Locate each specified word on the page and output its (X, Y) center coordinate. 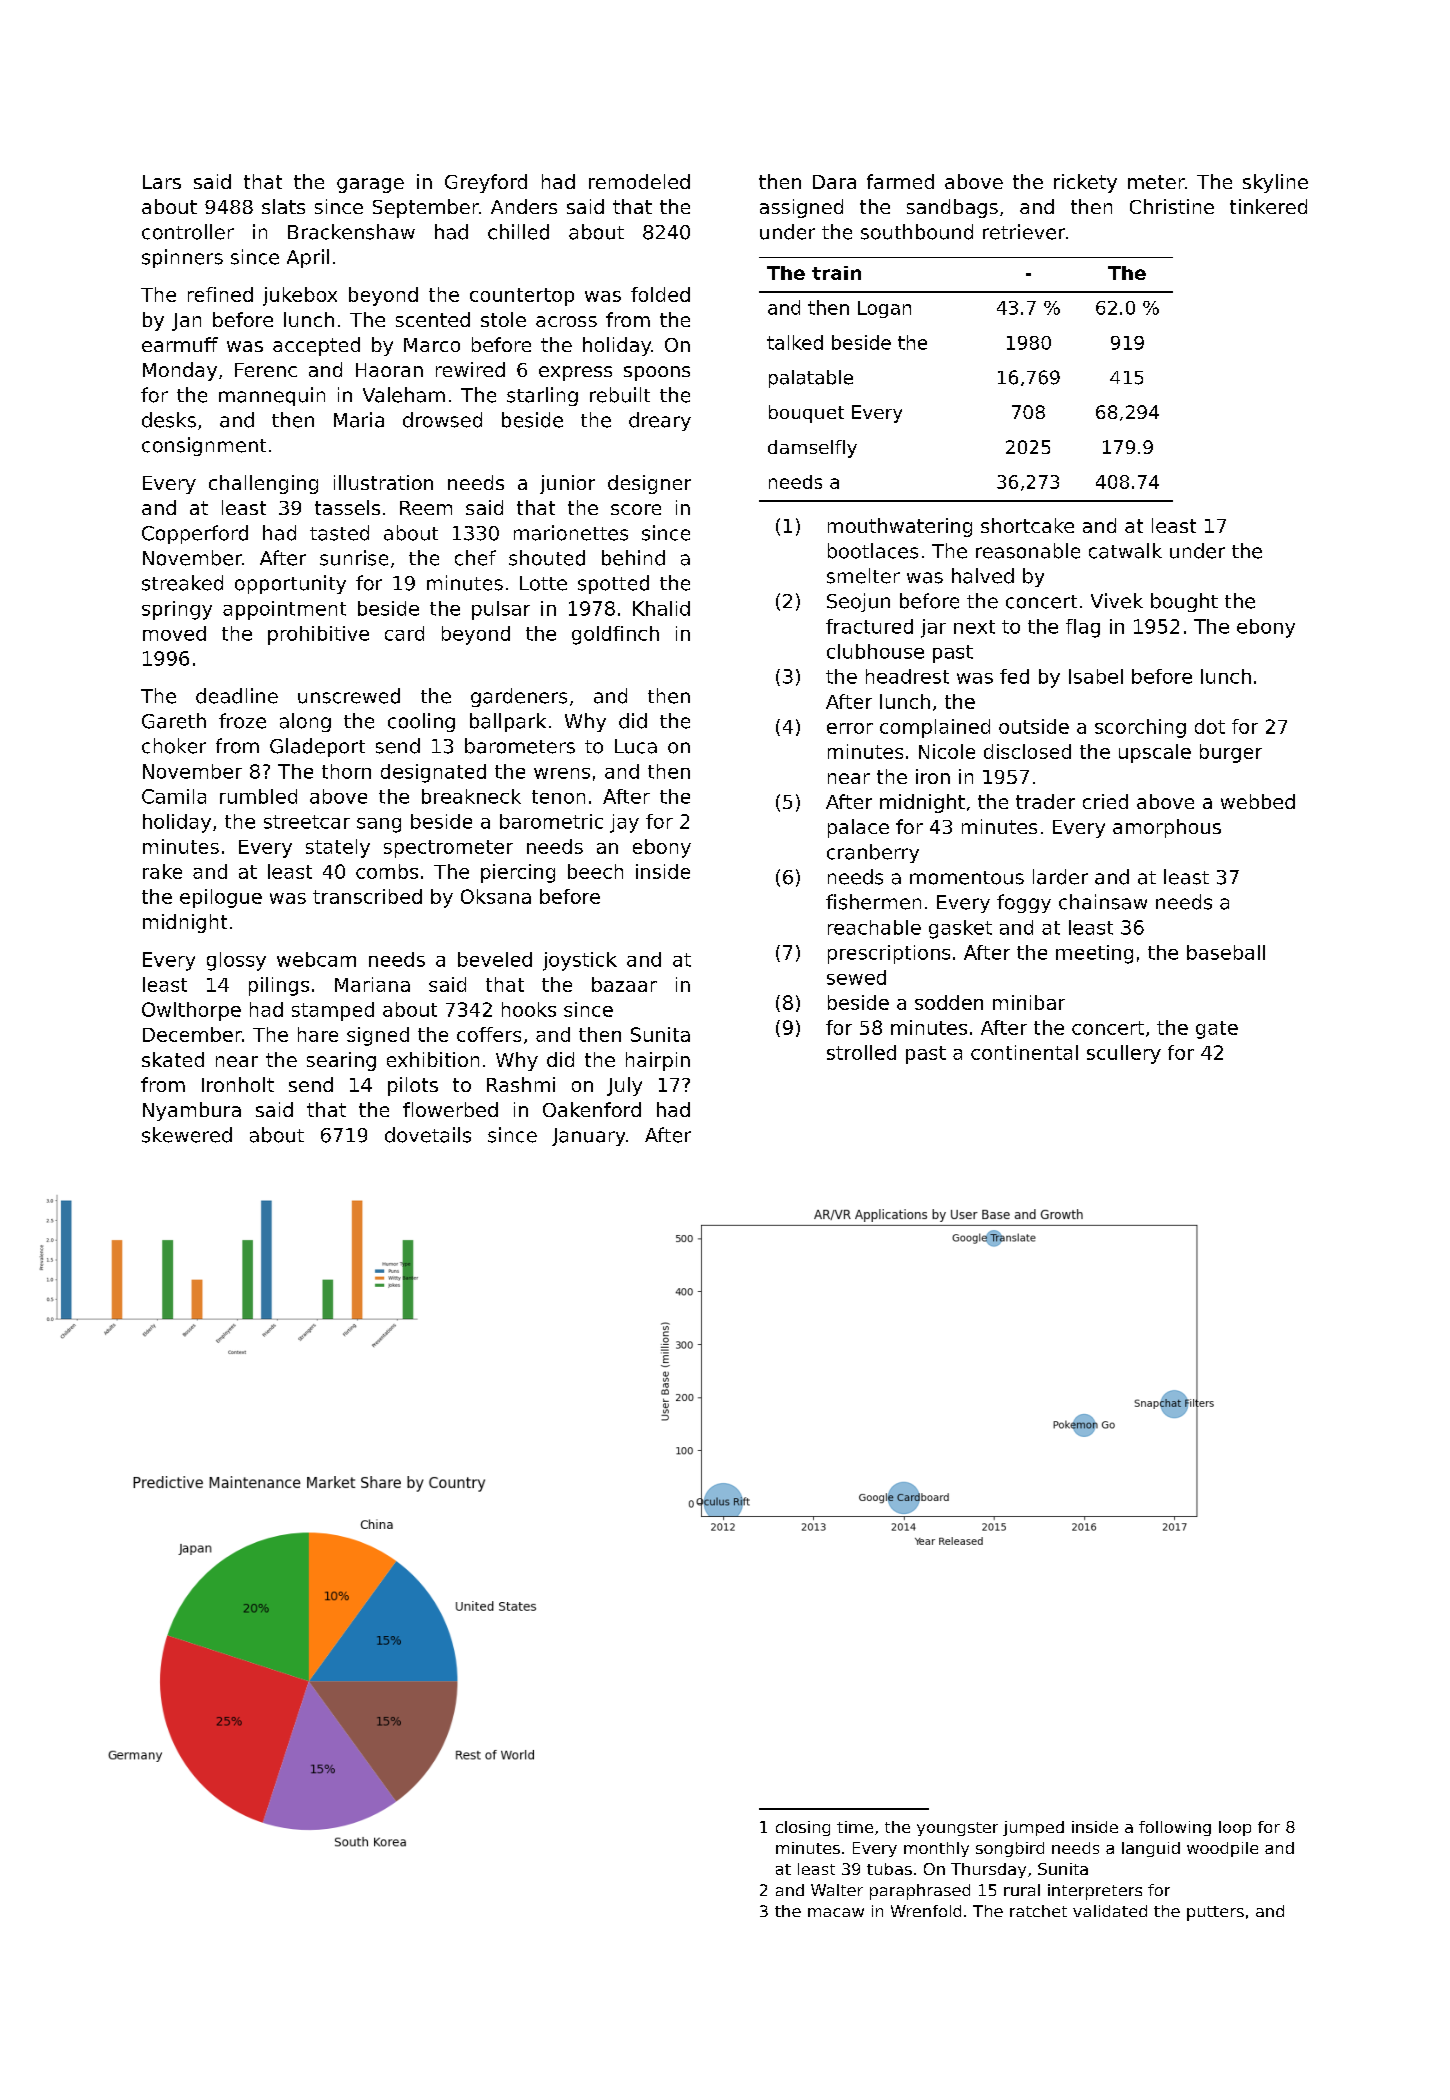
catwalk (1125, 551)
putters (1215, 1913)
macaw (836, 1912)
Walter (837, 1890)
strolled (861, 1052)
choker (174, 746)
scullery (1124, 1054)
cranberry (873, 853)
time (855, 1827)
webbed (1258, 801)
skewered (187, 1135)
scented (433, 319)
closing (803, 1828)
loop (1235, 1828)
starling (542, 396)
